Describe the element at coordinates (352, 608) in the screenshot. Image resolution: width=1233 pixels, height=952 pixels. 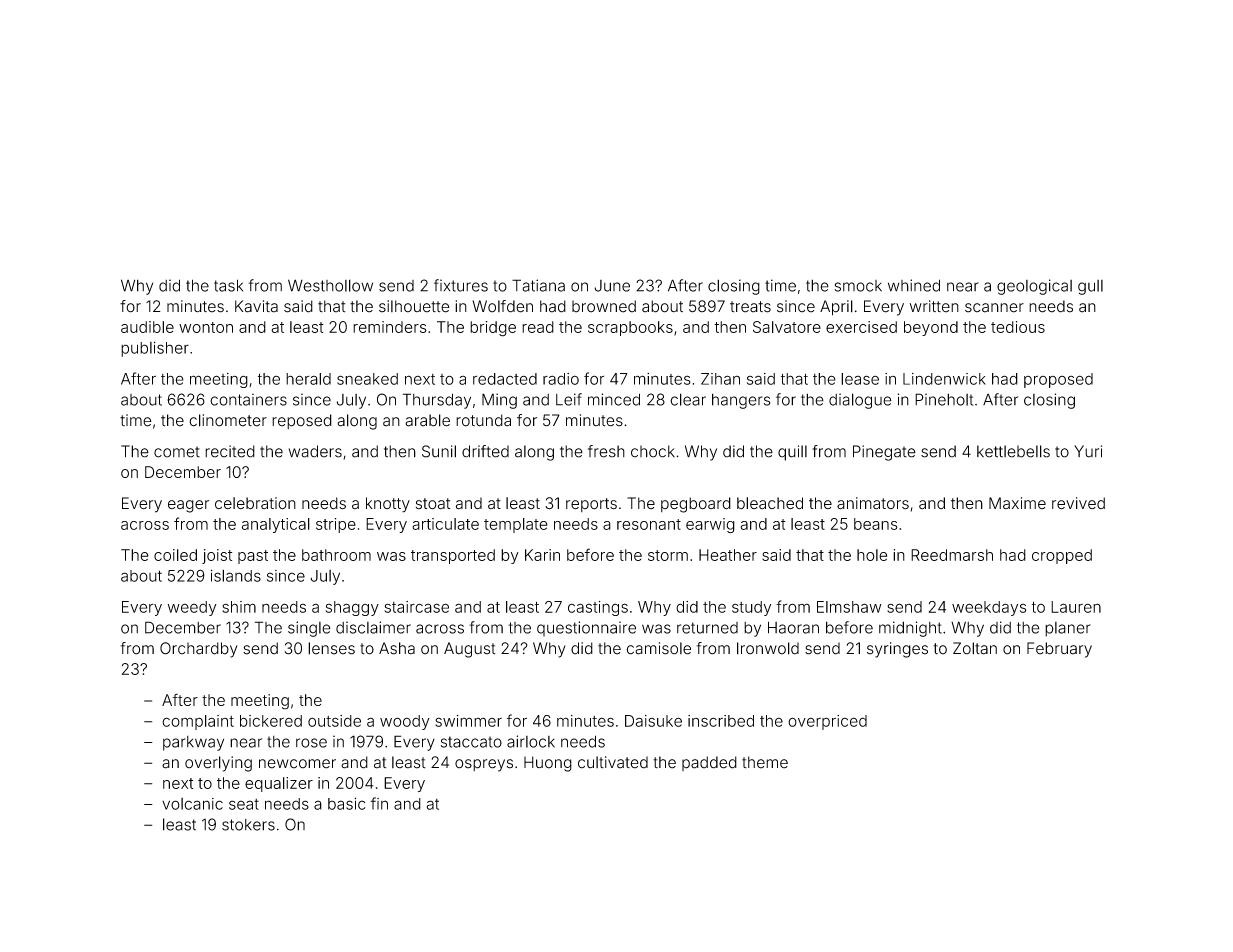
I see `shaggy` at that location.
